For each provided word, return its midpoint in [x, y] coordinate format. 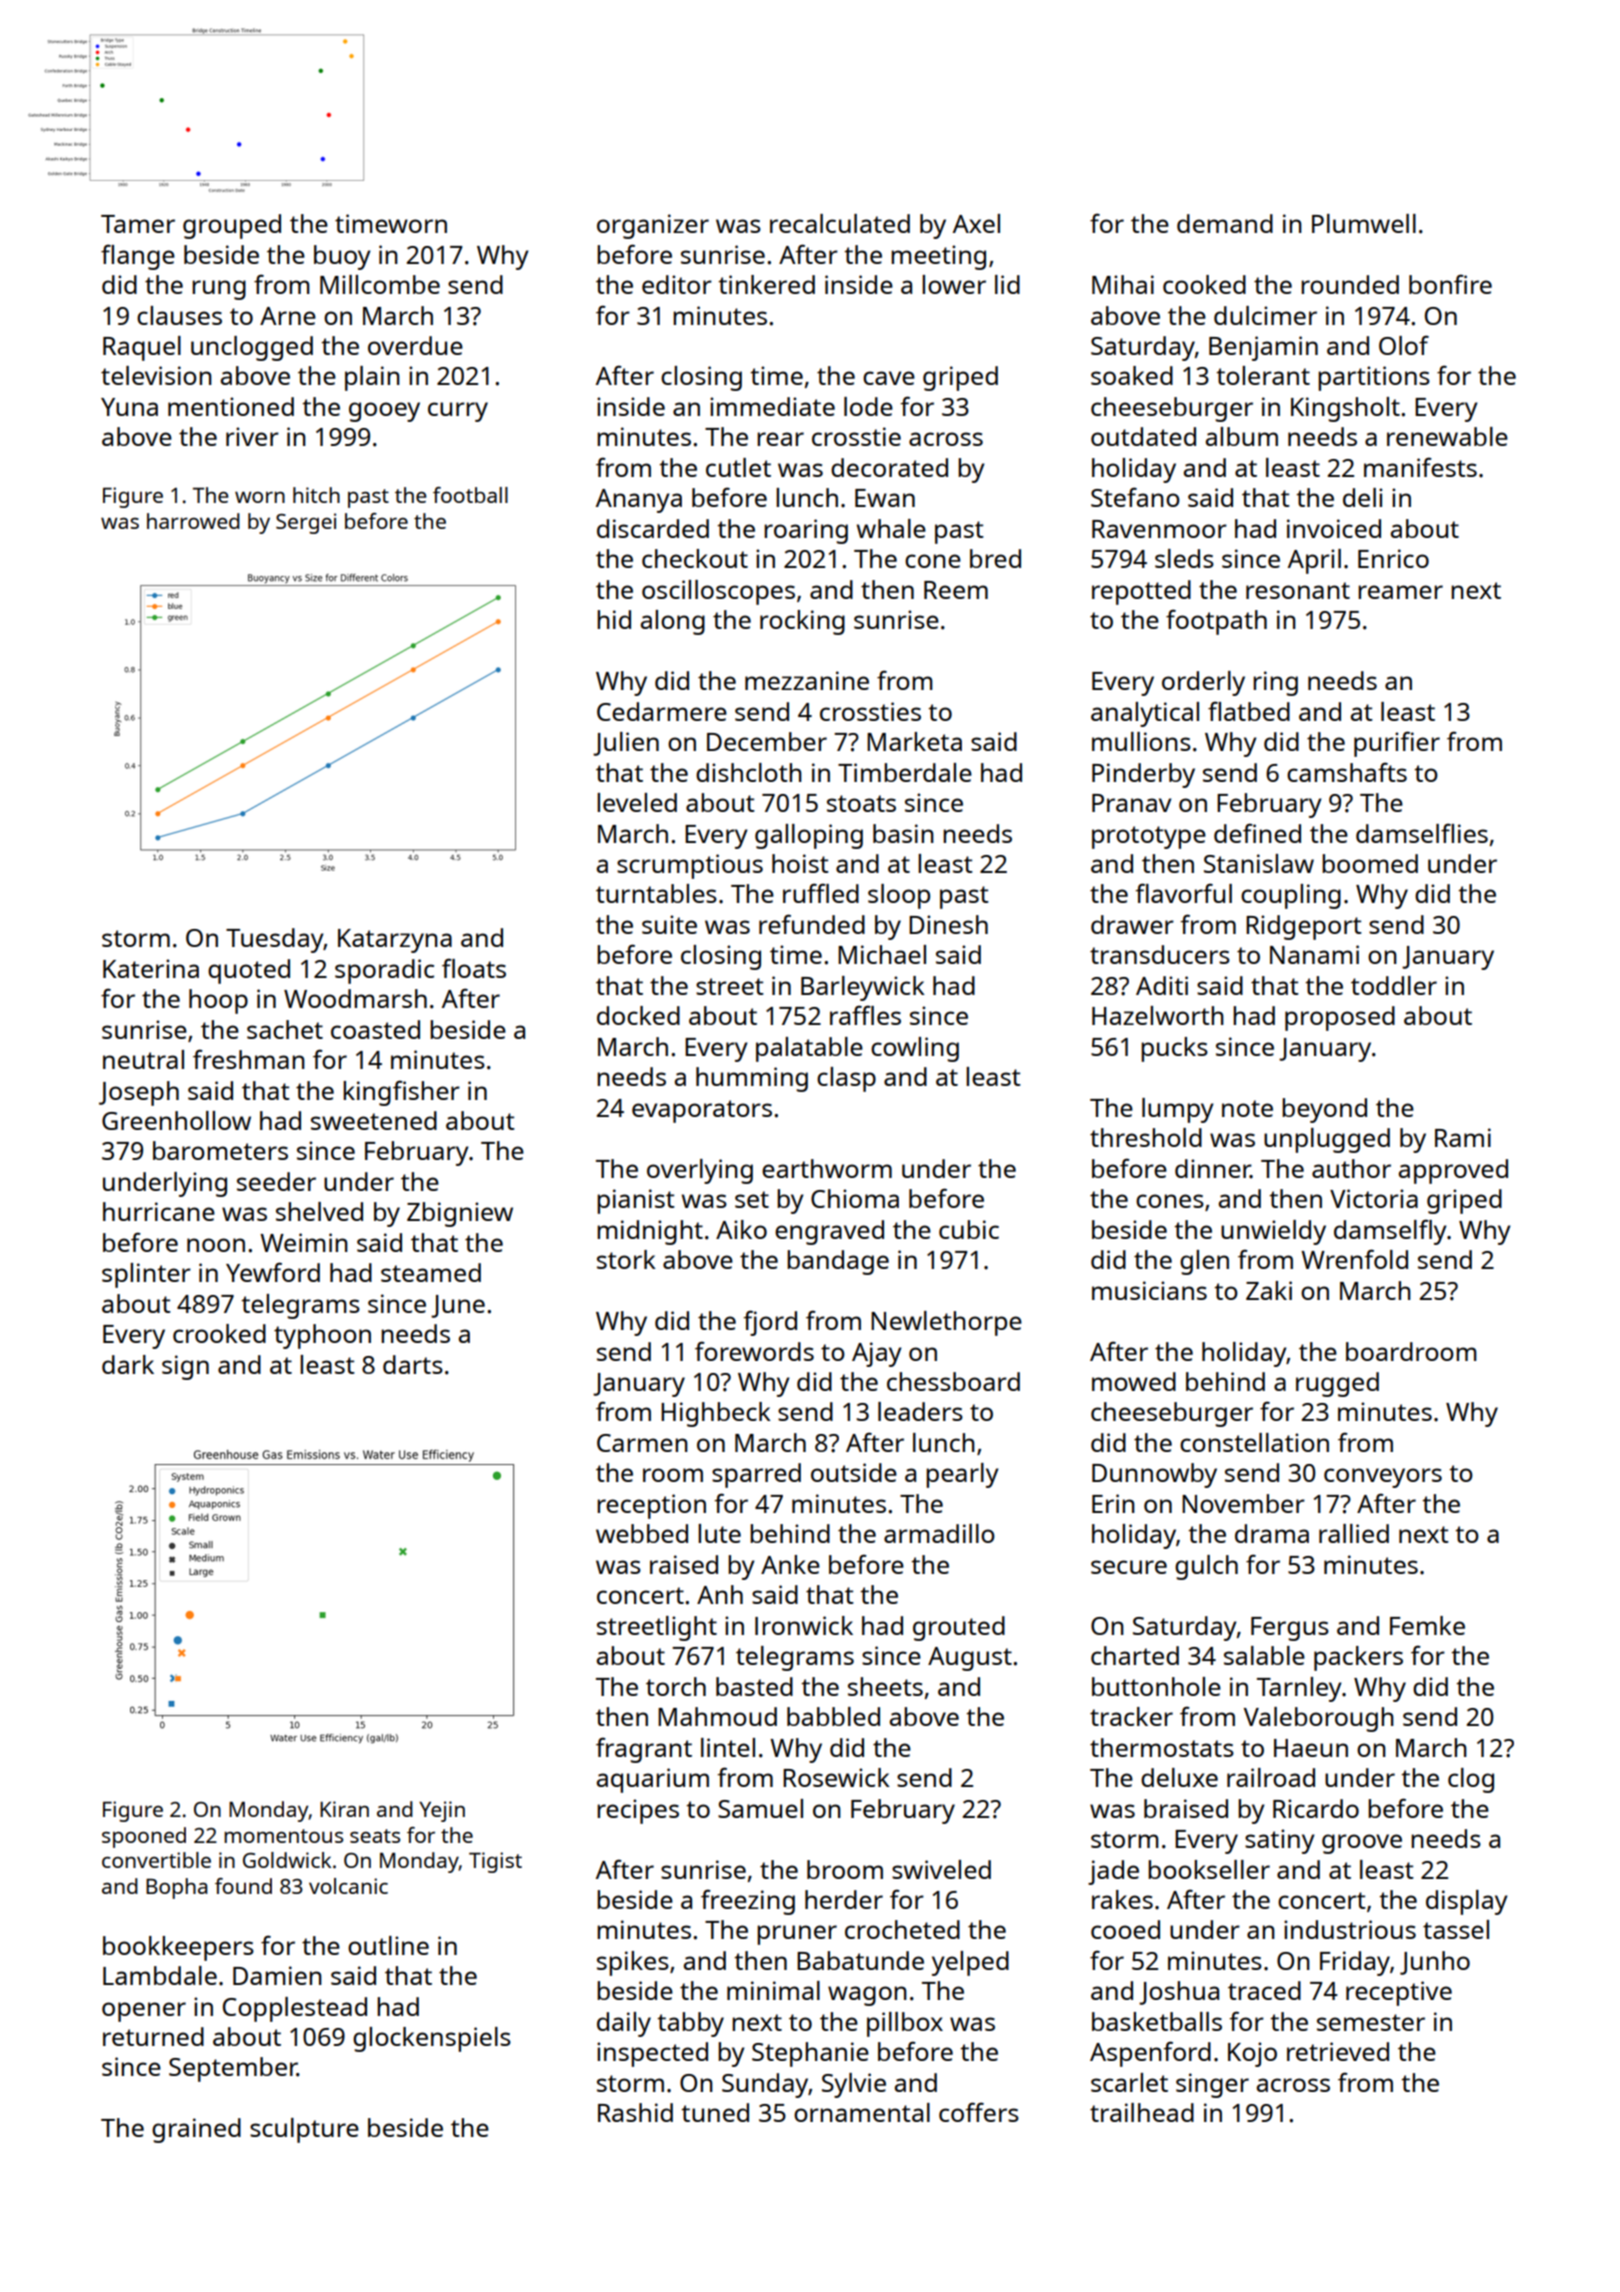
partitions [1374, 378]
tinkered [766, 284]
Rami [1463, 1137]
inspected [652, 2054]
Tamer [138, 224]
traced [1264, 1990]
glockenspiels [432, 2039]
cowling [915, 1049]
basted [754, 1686]
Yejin [442, 1811]
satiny [1280, 1841]
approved [1453, 1171]
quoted [249, 971]
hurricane [159, 1211]
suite [669, 924]
